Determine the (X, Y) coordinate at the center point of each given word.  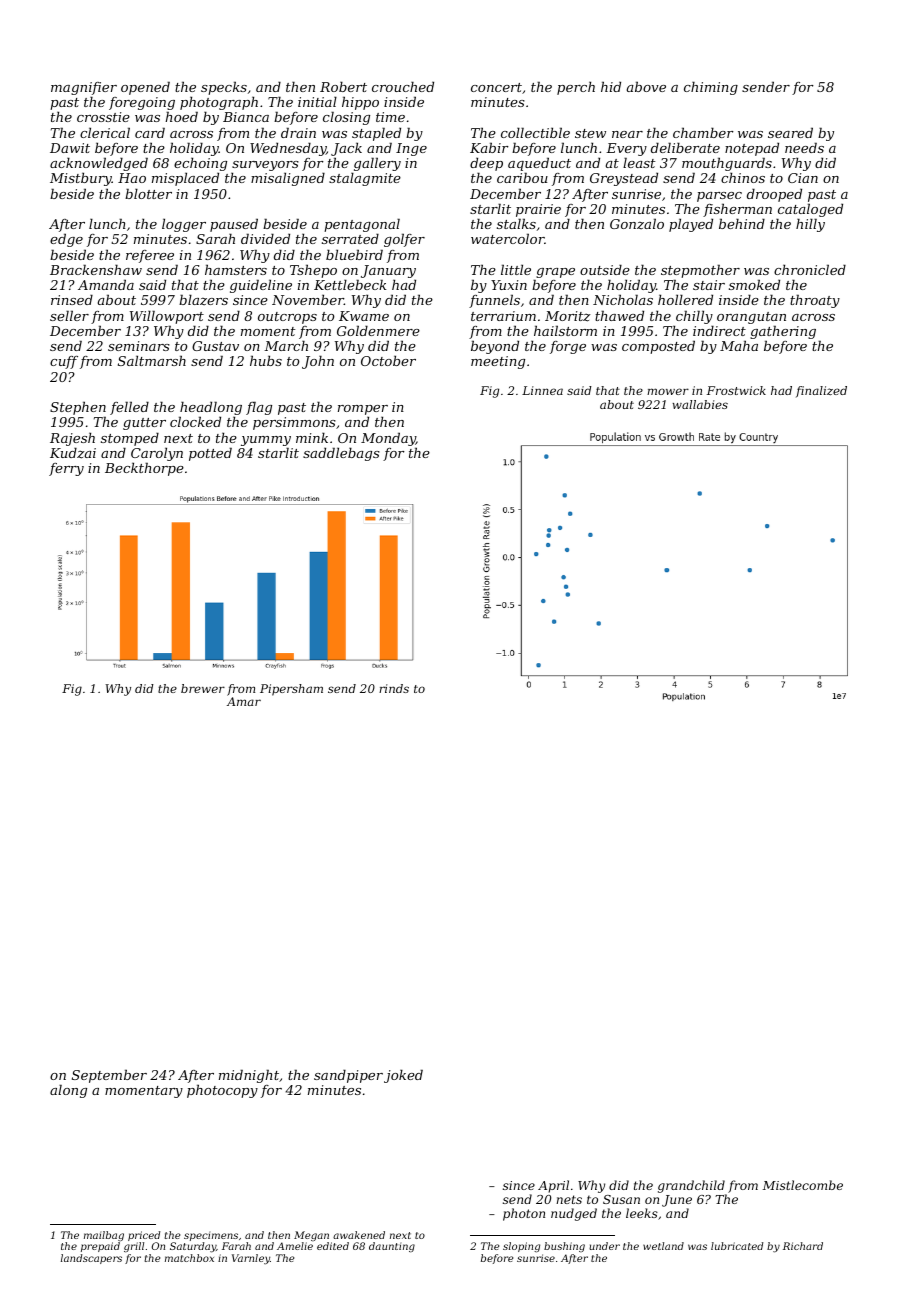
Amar (244, 701)
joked (403, 1076)
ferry (66, 469)
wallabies (700, 404)
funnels (494, 301)
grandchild (691, 1186)
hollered (685, 300)
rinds (394, 688)
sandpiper (348, 1076)
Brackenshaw (96, 269)
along (68, 1091)
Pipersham (291, 690)
